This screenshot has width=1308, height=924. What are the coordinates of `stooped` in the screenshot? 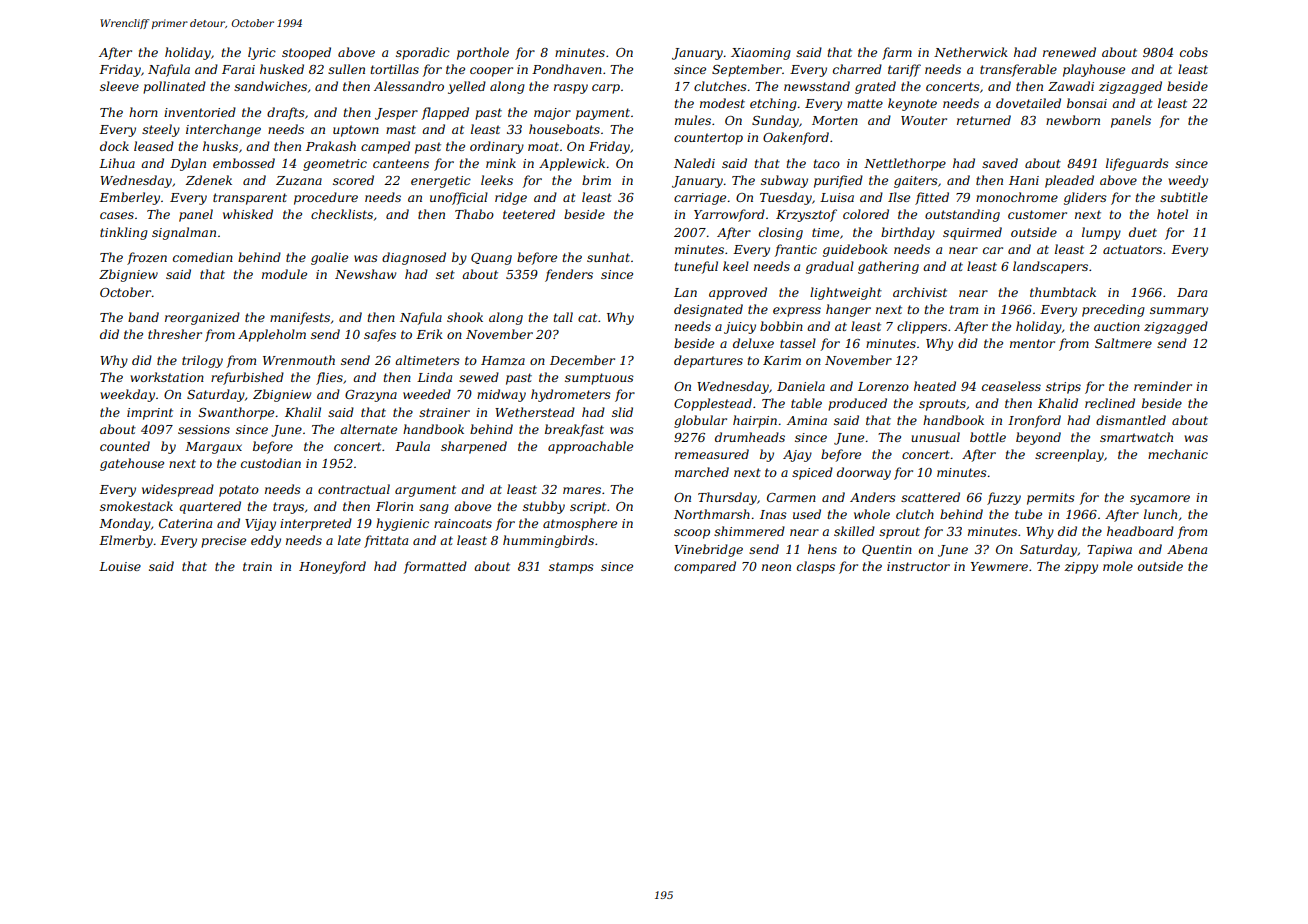 It's located at (306, 53).
